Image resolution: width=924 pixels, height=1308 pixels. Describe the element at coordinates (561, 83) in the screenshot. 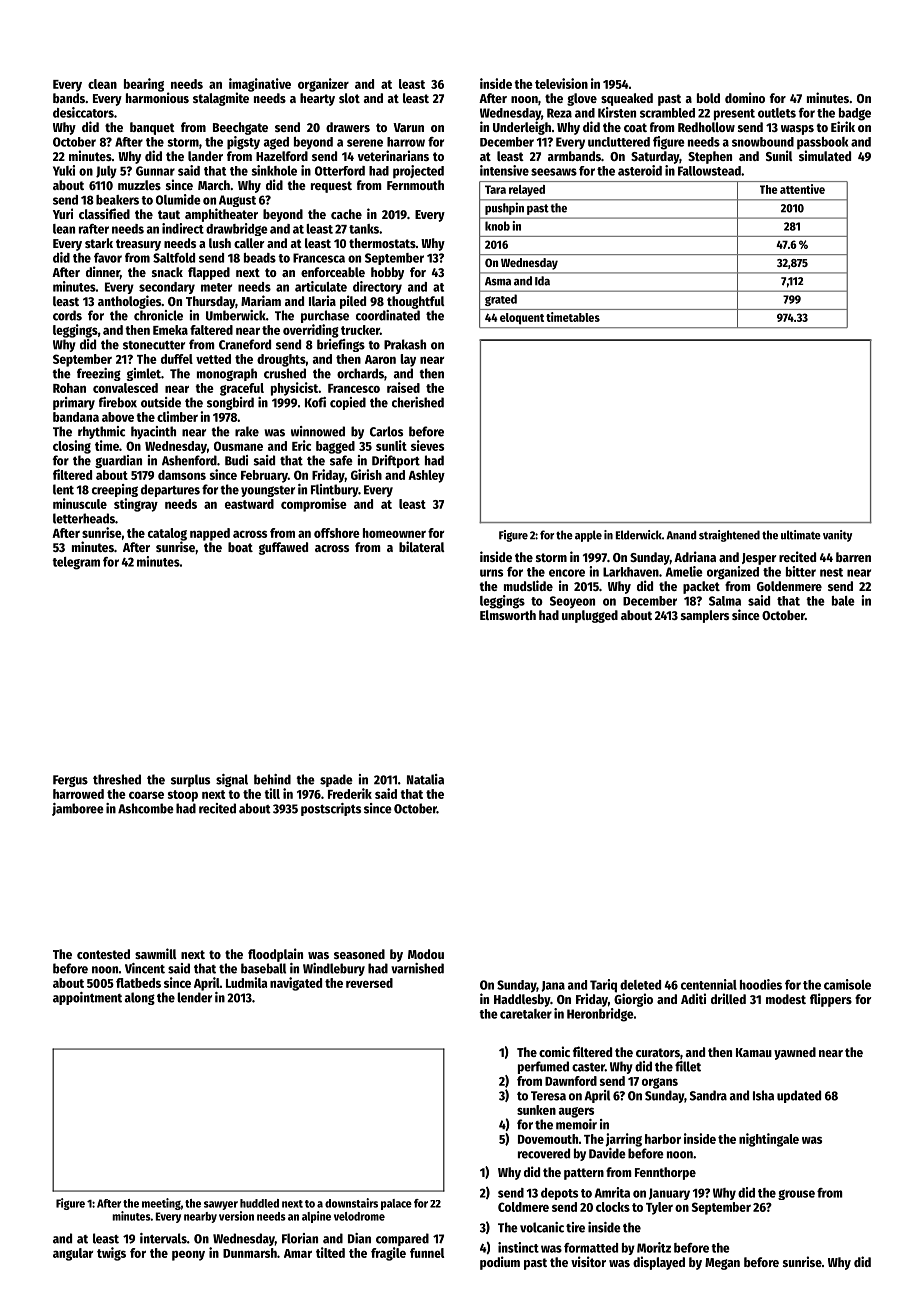

I see `television` at that location.
